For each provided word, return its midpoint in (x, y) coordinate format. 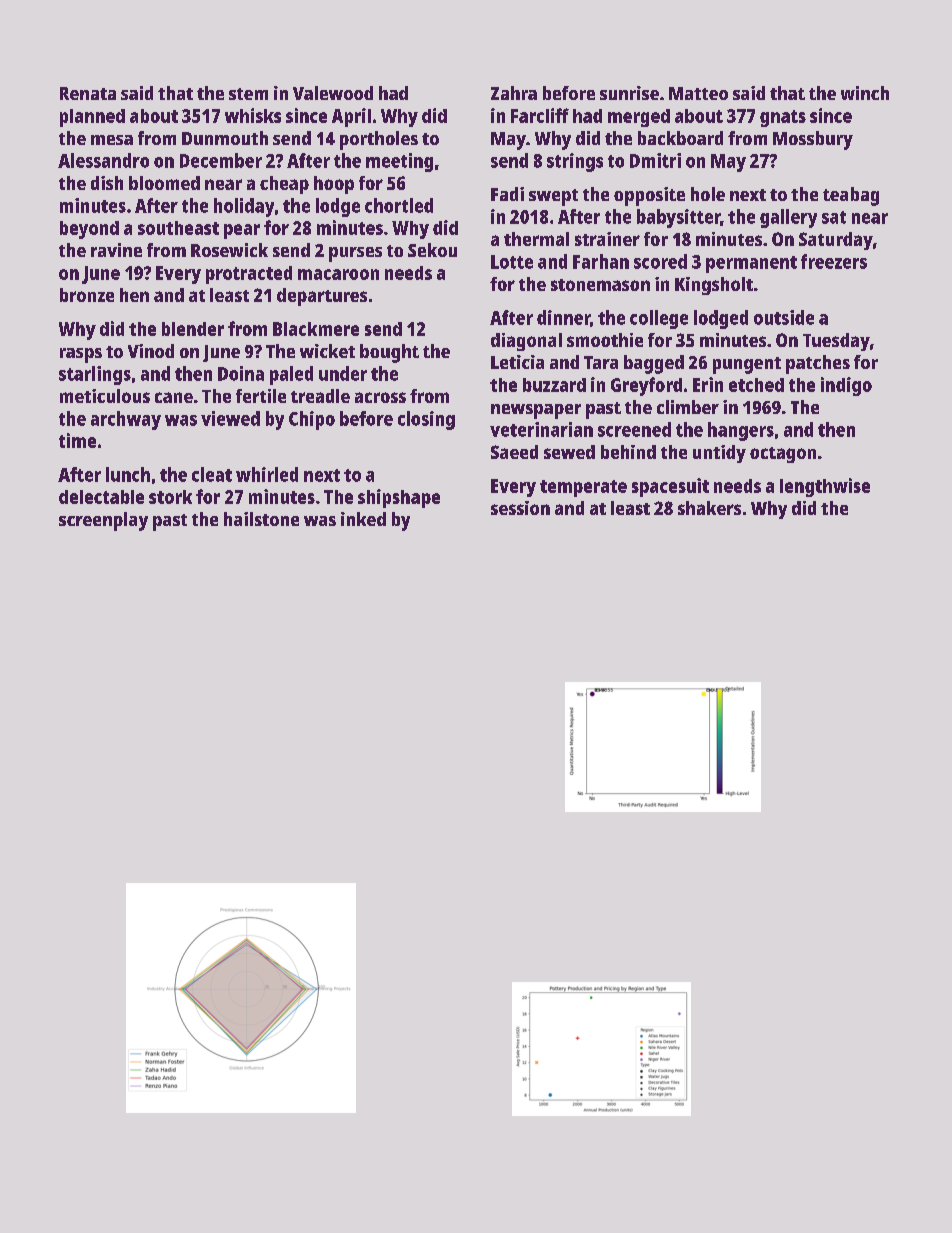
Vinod (151, 351)
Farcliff (540, 115)
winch (865, 93)
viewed (230, 418)
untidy (719, 454)
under (343, 373)
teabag (851, 196)
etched (756, 385)
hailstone (261, 519)
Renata (88, 93)
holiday (244, 207)
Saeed (514, 452)
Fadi (507, 194)
